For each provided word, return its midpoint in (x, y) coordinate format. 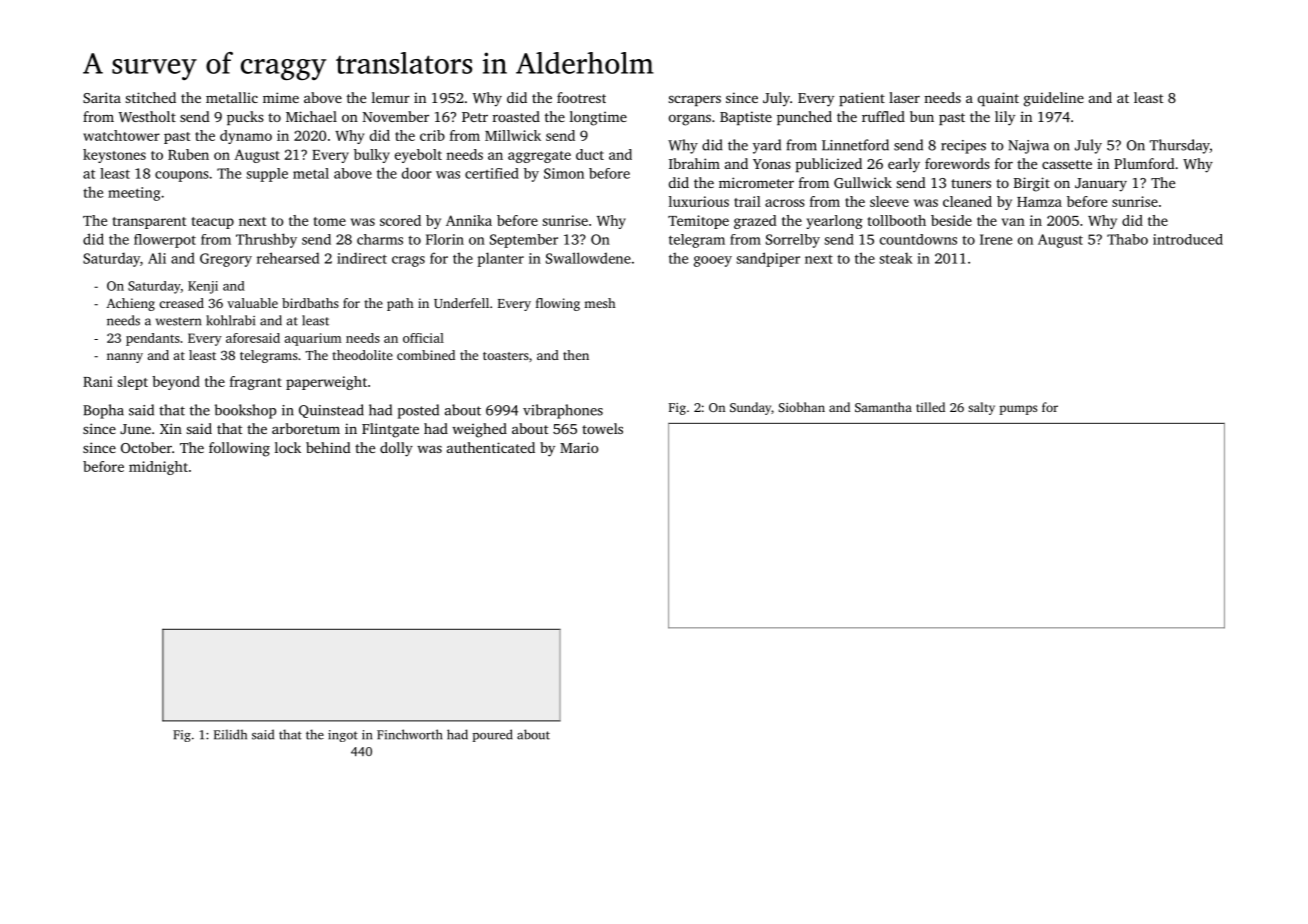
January (1101, 185)
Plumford (1144, 163)
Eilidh (230, 734)
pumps (1018, 410)
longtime (598, 118)
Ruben (188, 154)
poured (493, 735)
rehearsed (288, 258)
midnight (158, 468)
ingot (343, 736)
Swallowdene (588, 258)
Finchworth (409, 734)
